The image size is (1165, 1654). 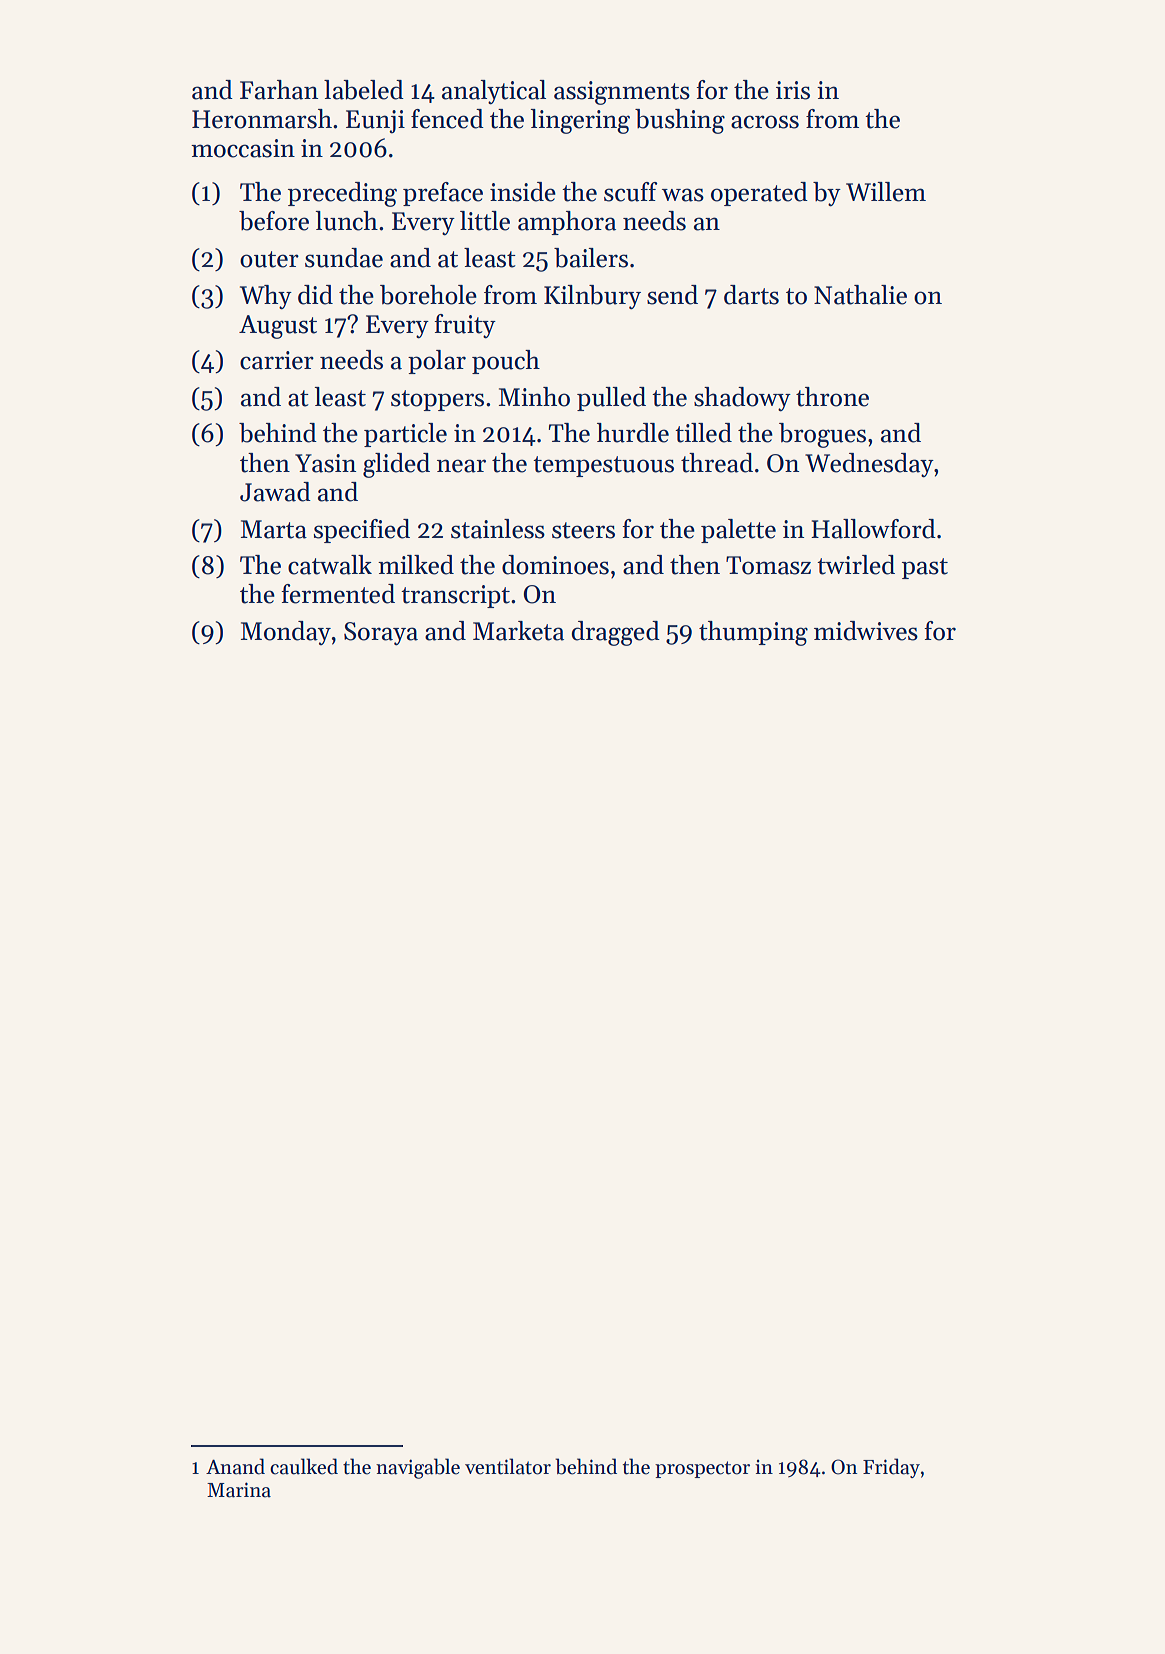 I want to click on past, so click(x=925, y=568).
